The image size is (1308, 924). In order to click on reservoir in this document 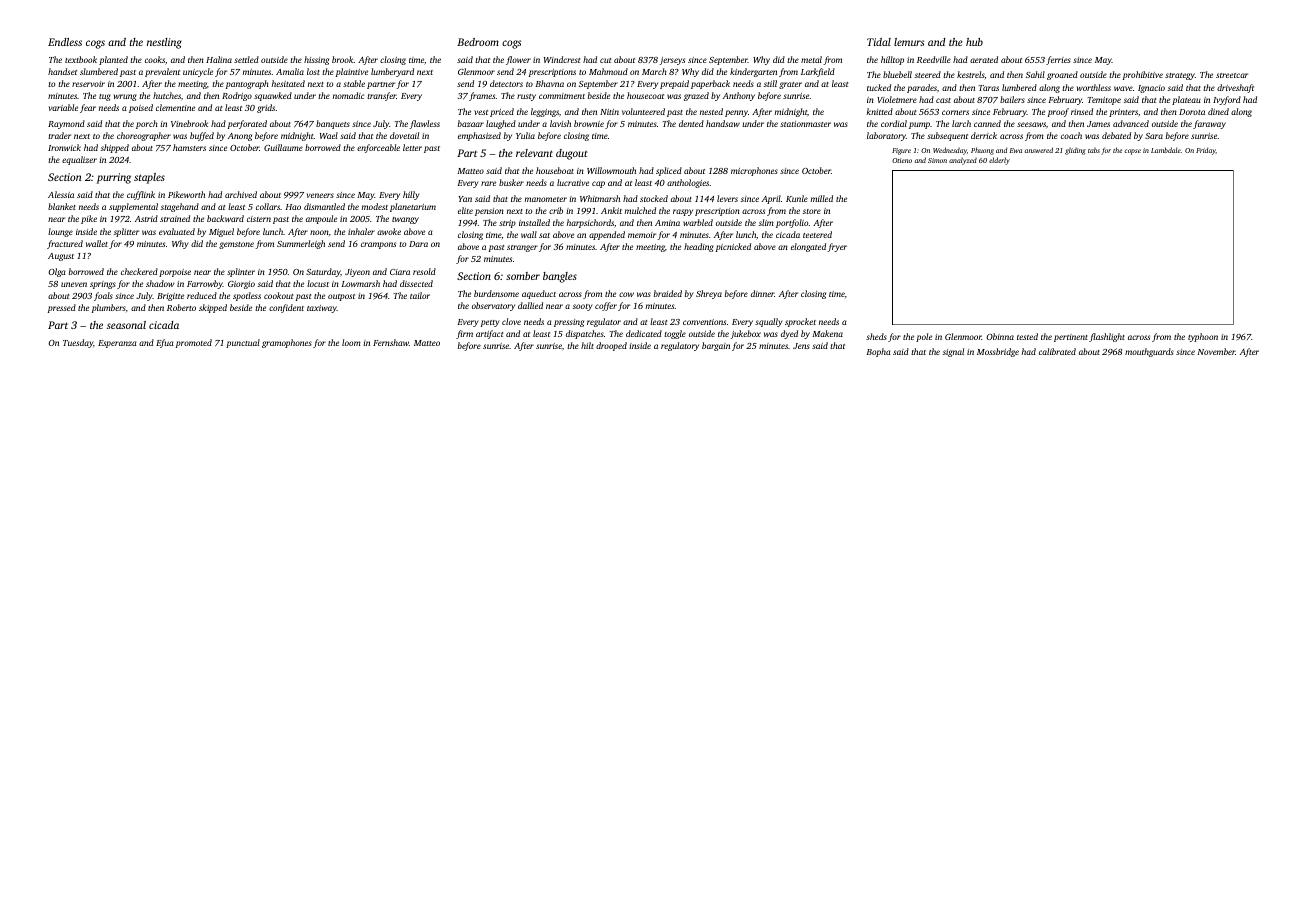, I will do `click(88, 84)`.
